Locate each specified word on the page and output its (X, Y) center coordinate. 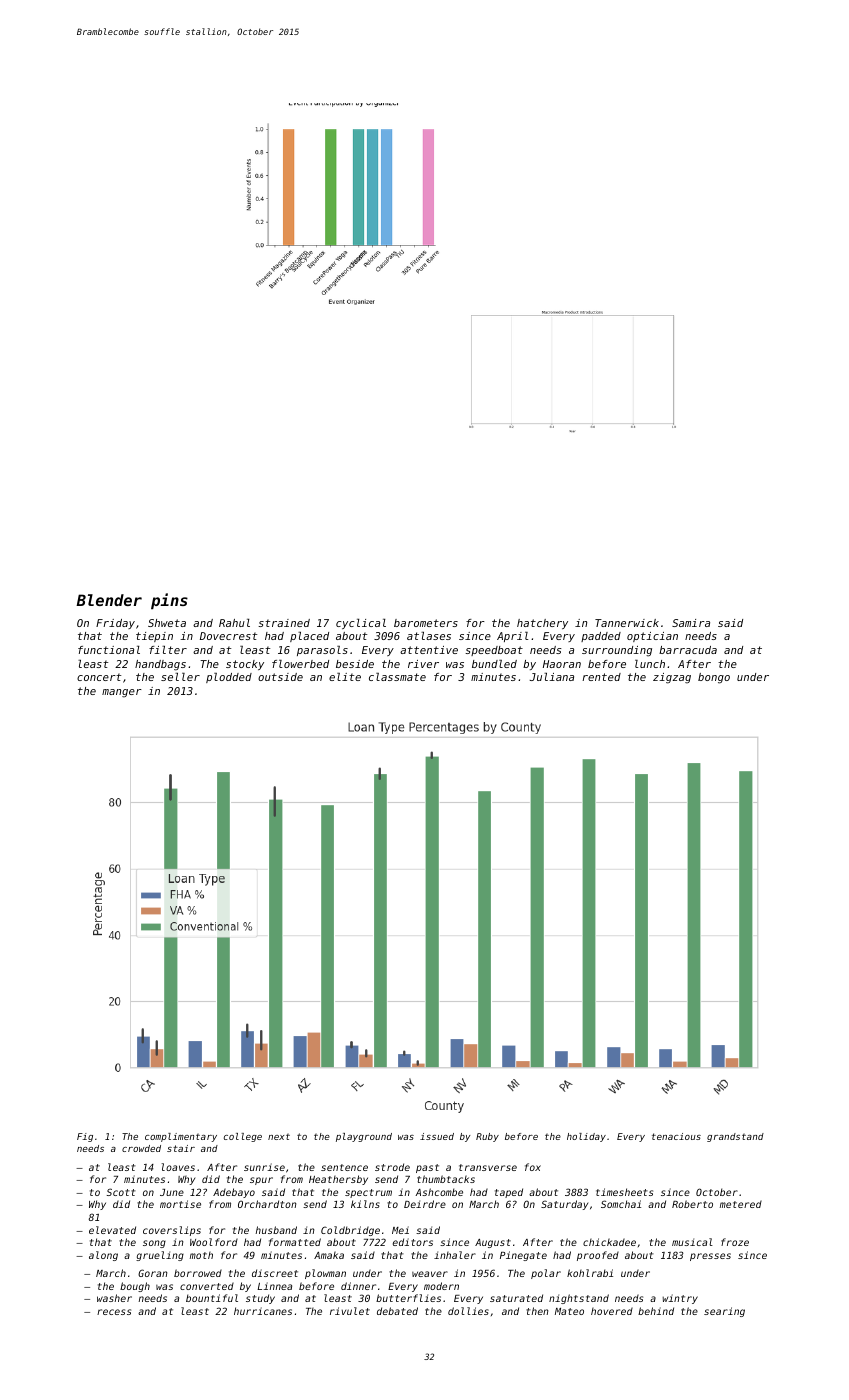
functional (109, 650)
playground (364, 1137)
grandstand (735, 1137)
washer (114, 1298)
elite (345, 677)
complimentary (181, 1137)
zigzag (672, 678)
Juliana (552, 677)
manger (122, 693)
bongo (714, 678)
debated (397, 1311)
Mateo (569, 1311)
